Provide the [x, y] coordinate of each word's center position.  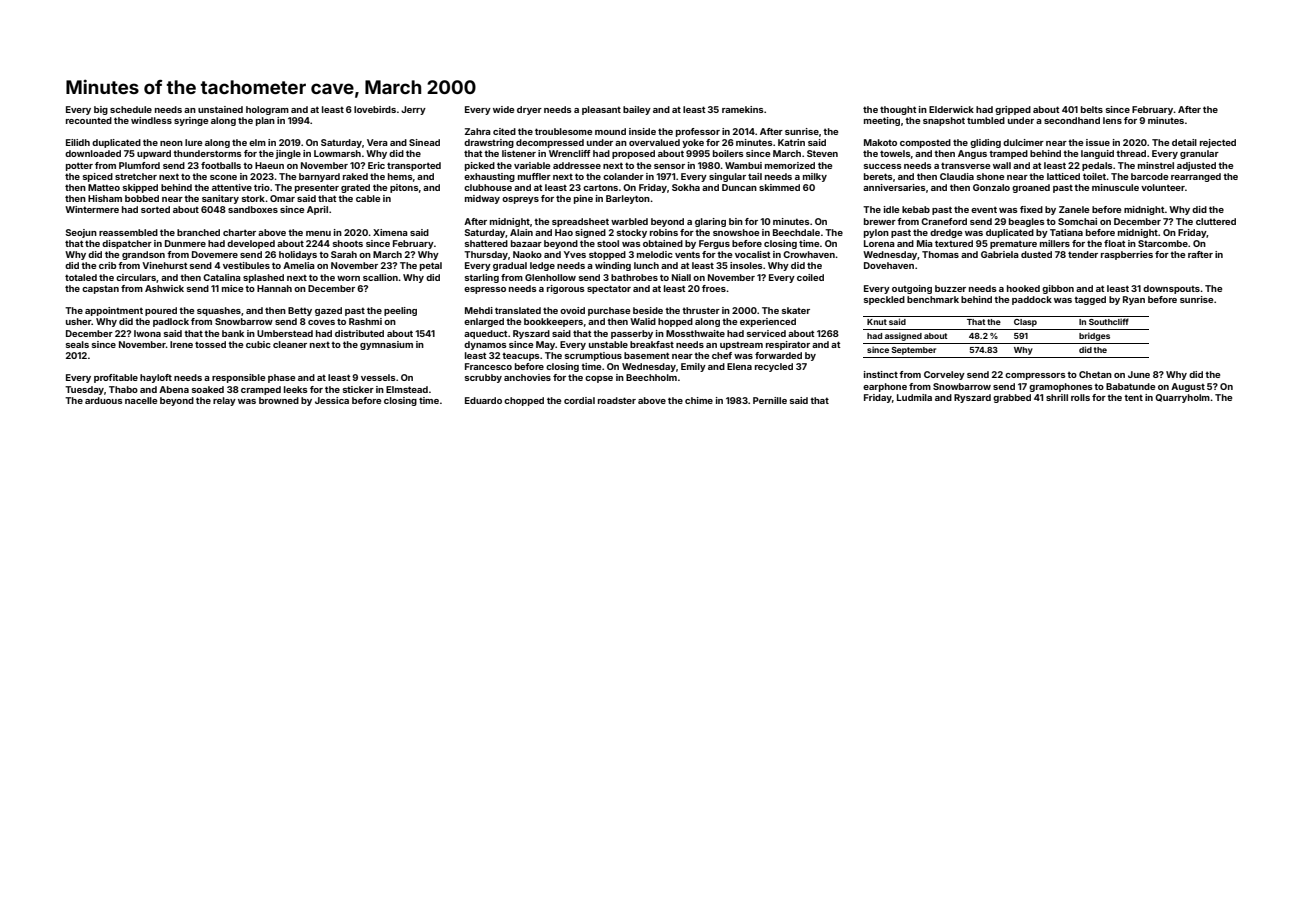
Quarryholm [1182, 398]
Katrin [791, 142]
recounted [89, 120]
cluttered [1216, 221]
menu [318, 233]
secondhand [1072, 120]
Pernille [770, 400]
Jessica [332, 400]
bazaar [526, 243]
